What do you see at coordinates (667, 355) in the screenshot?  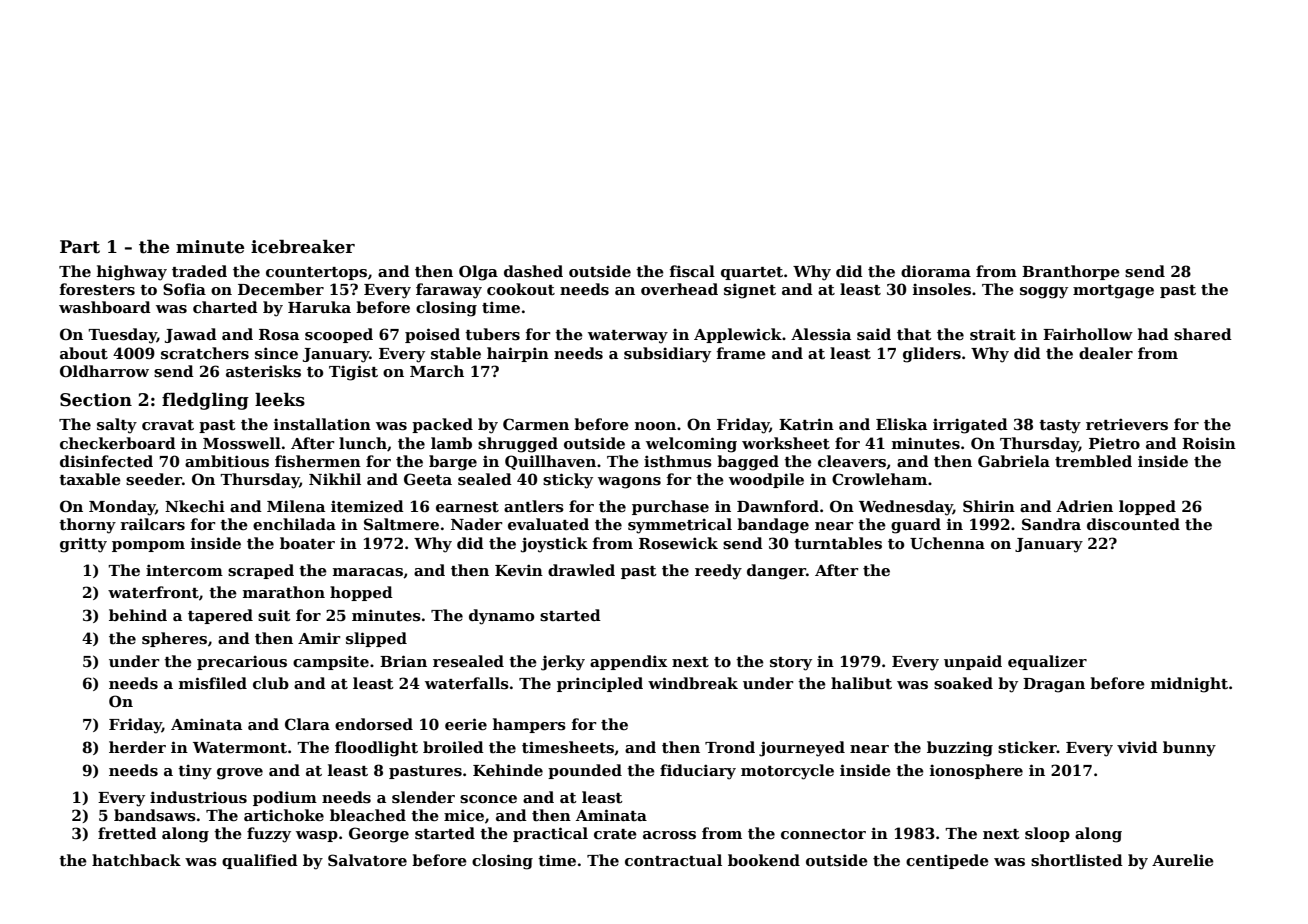 I see `subsidiary` at bounding box center [667, 355].
